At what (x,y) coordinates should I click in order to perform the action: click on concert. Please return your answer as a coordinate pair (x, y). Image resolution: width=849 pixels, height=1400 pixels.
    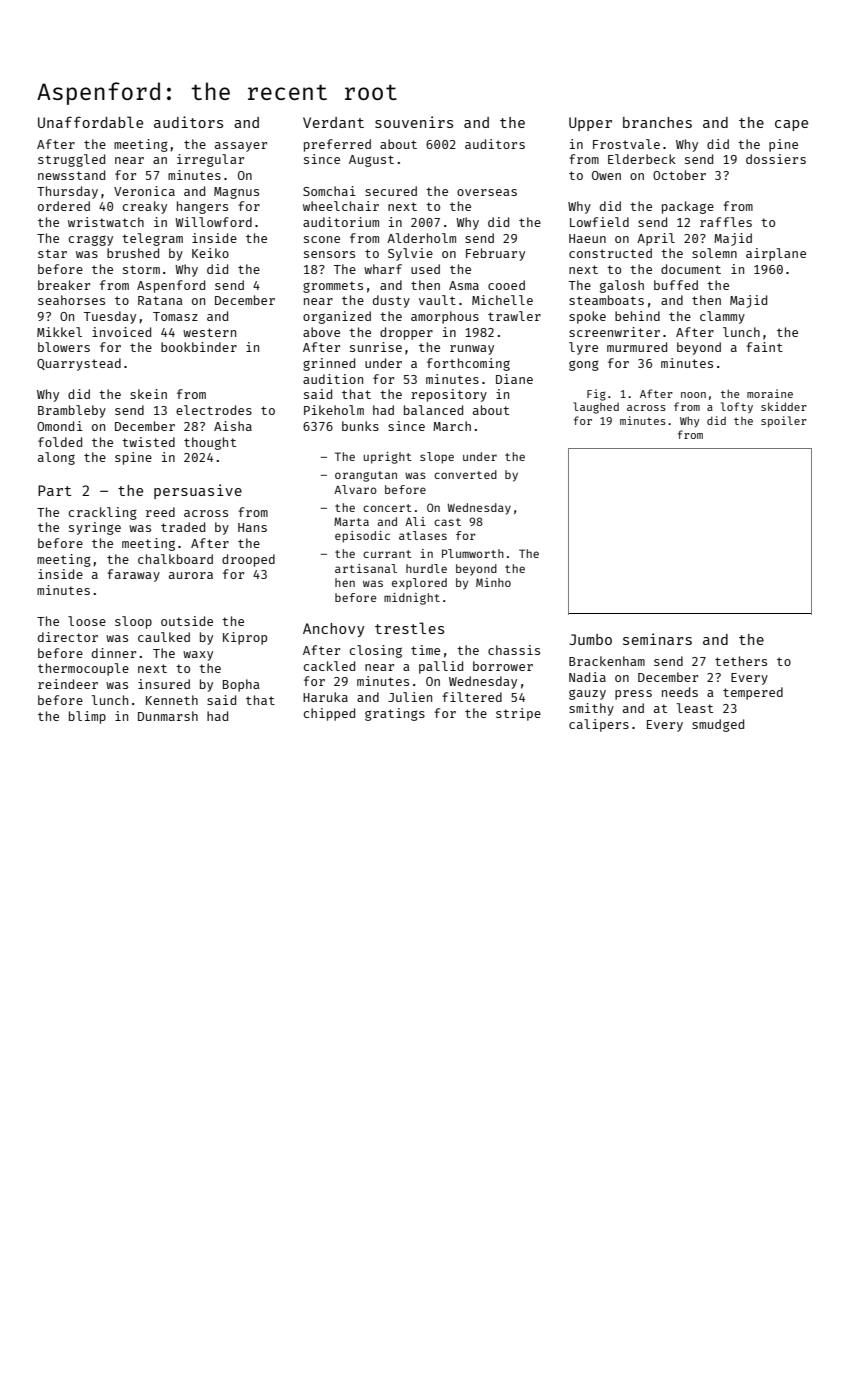
    Looking at the image, I should click on (387, 508).
